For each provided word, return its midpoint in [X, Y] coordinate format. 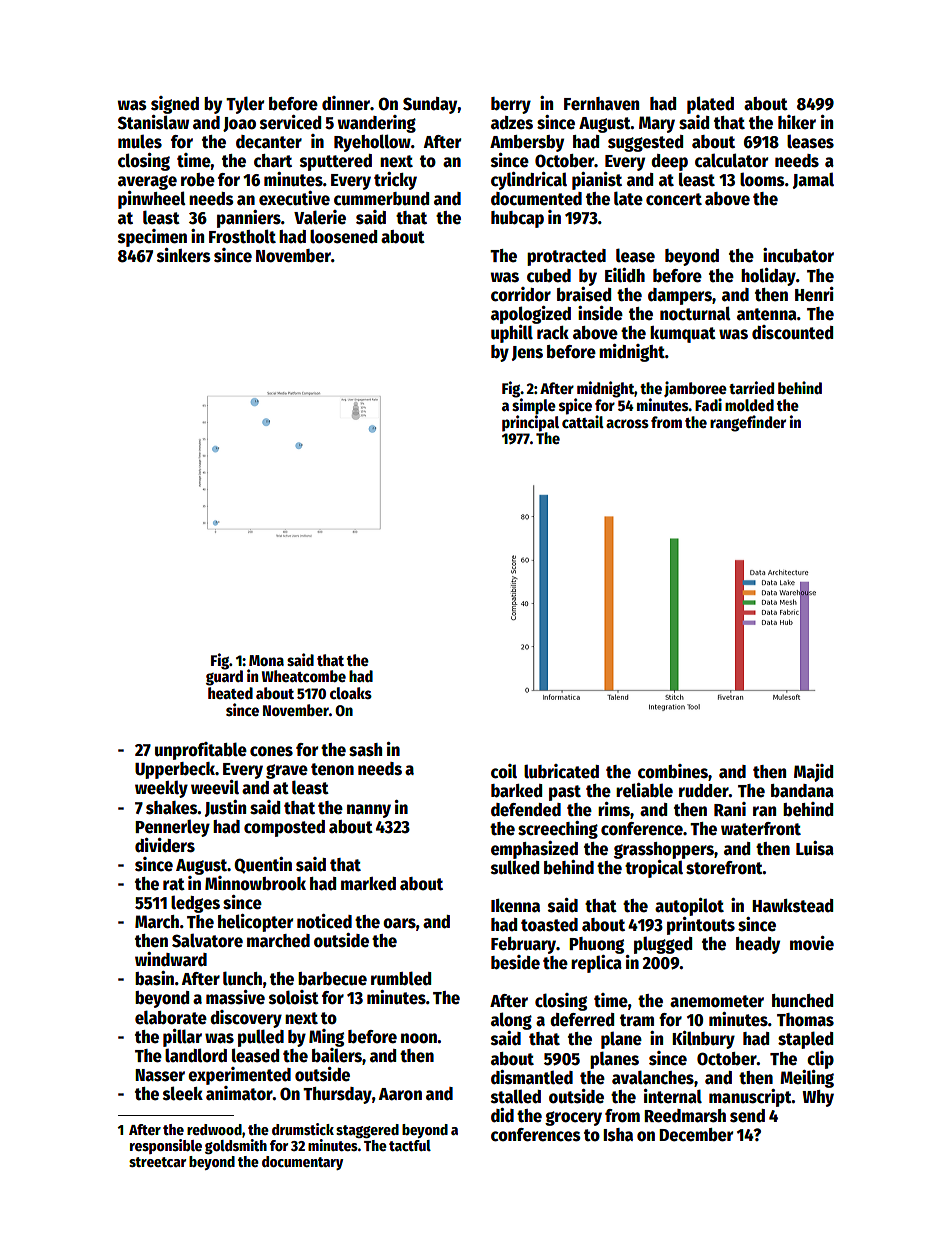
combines [673, 771]
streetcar [157, 1162]
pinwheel [152, 200]
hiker [797, 122]
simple [534, 406]
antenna [767, 314]
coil [504, 771]
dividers [165, 845]
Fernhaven [601, 104]
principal [530, 423]
